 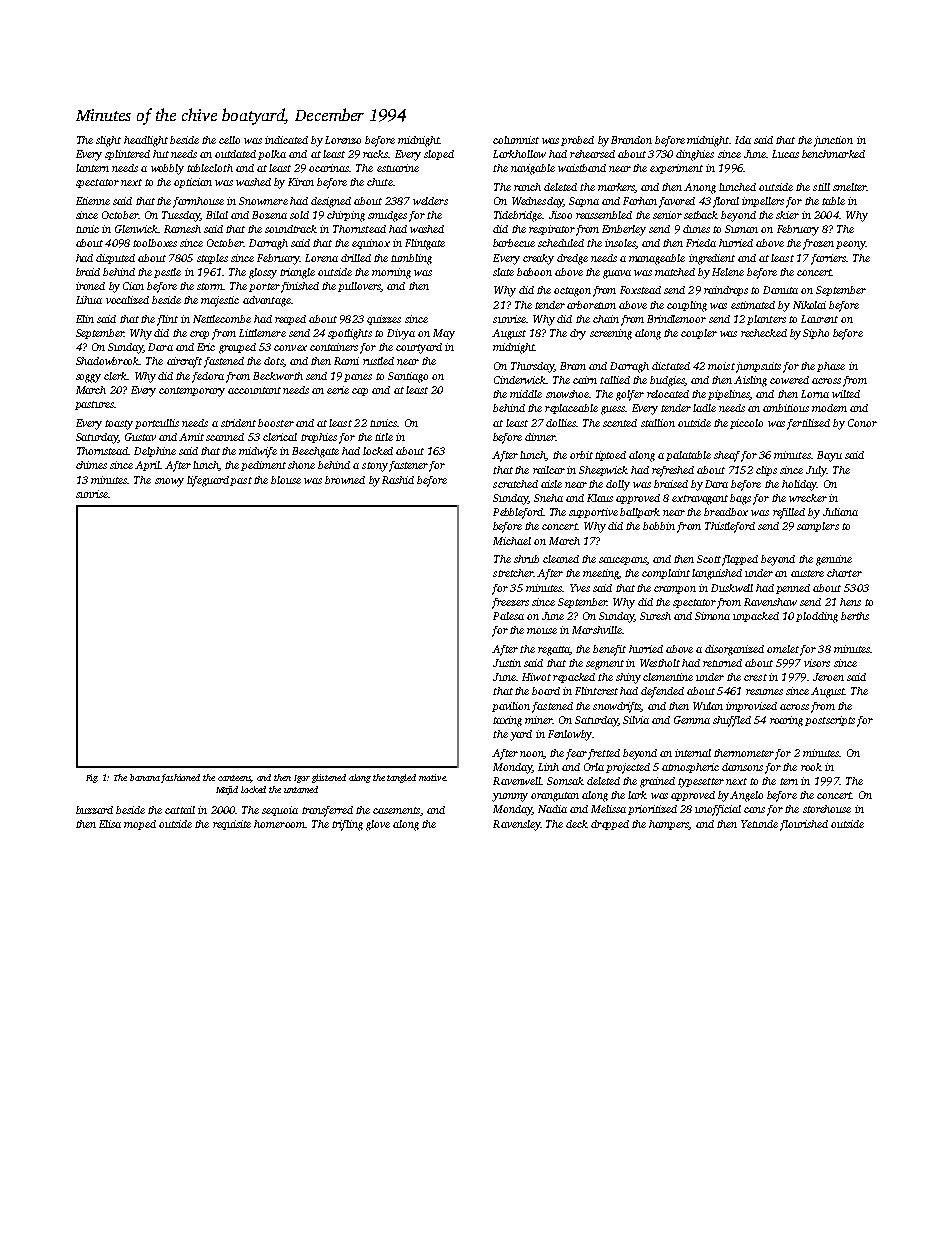 What do you see at coordinates (849, 187) in the screenshot?
I see `smelter` at bounding box center [849, 187].
